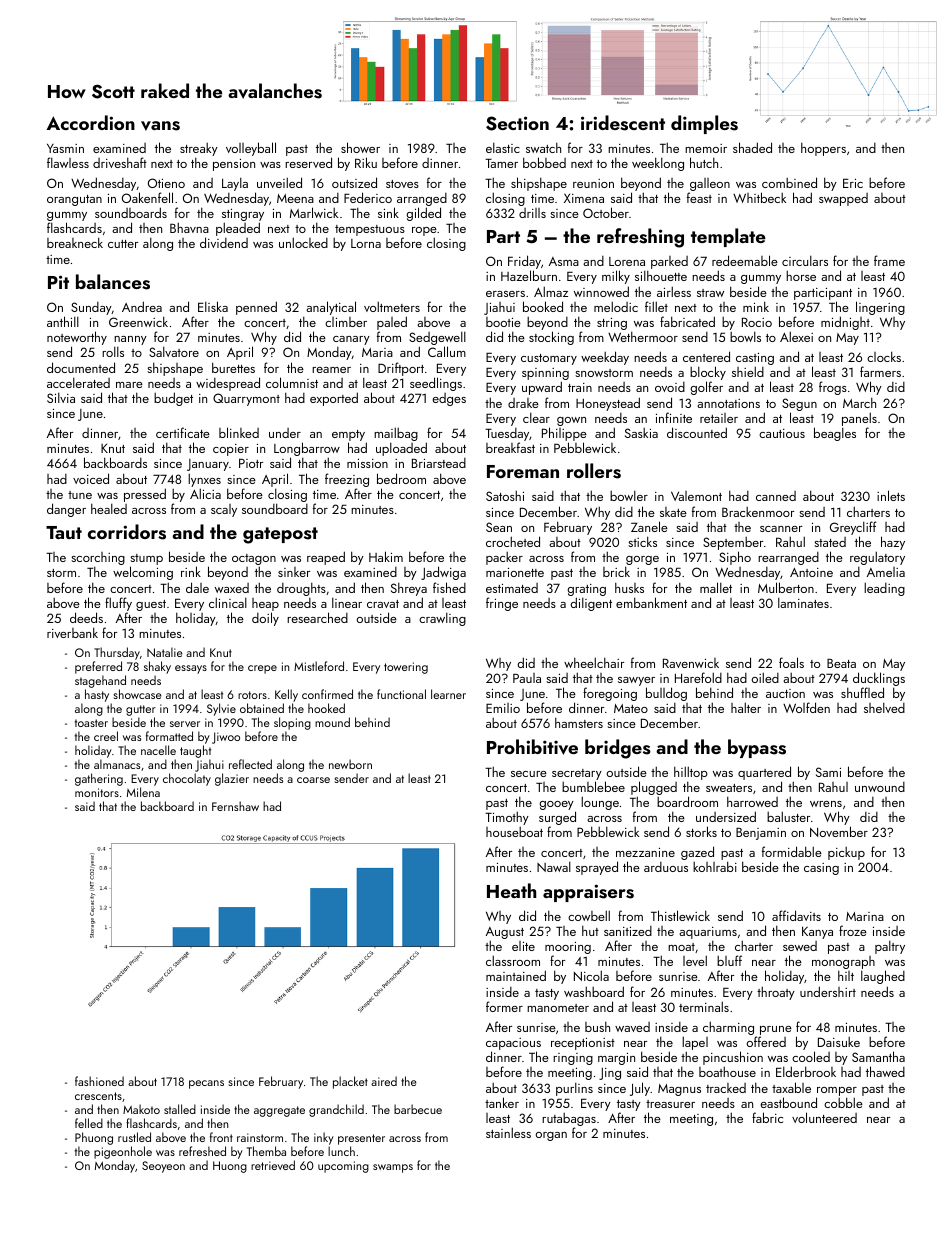  I want to click on fashioned, so click(99, 1081).
